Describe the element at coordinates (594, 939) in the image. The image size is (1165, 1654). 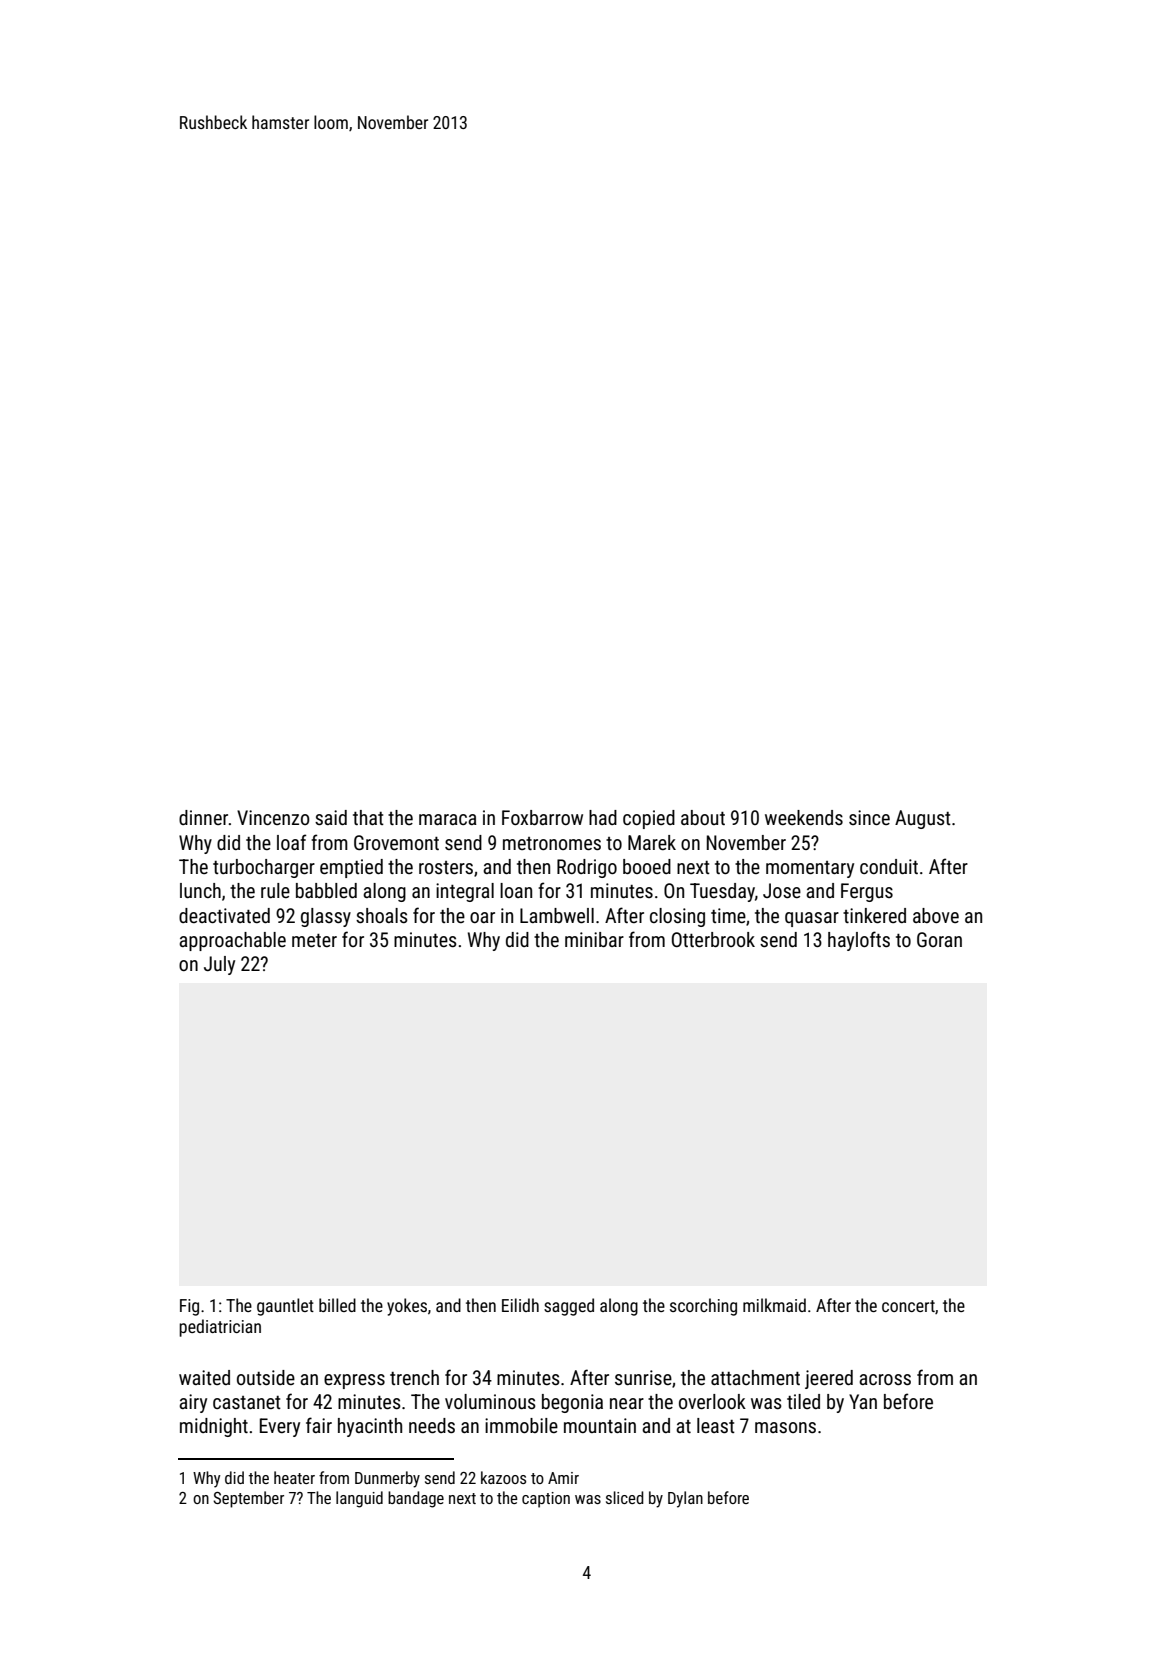
I see `minibar` at that location.
